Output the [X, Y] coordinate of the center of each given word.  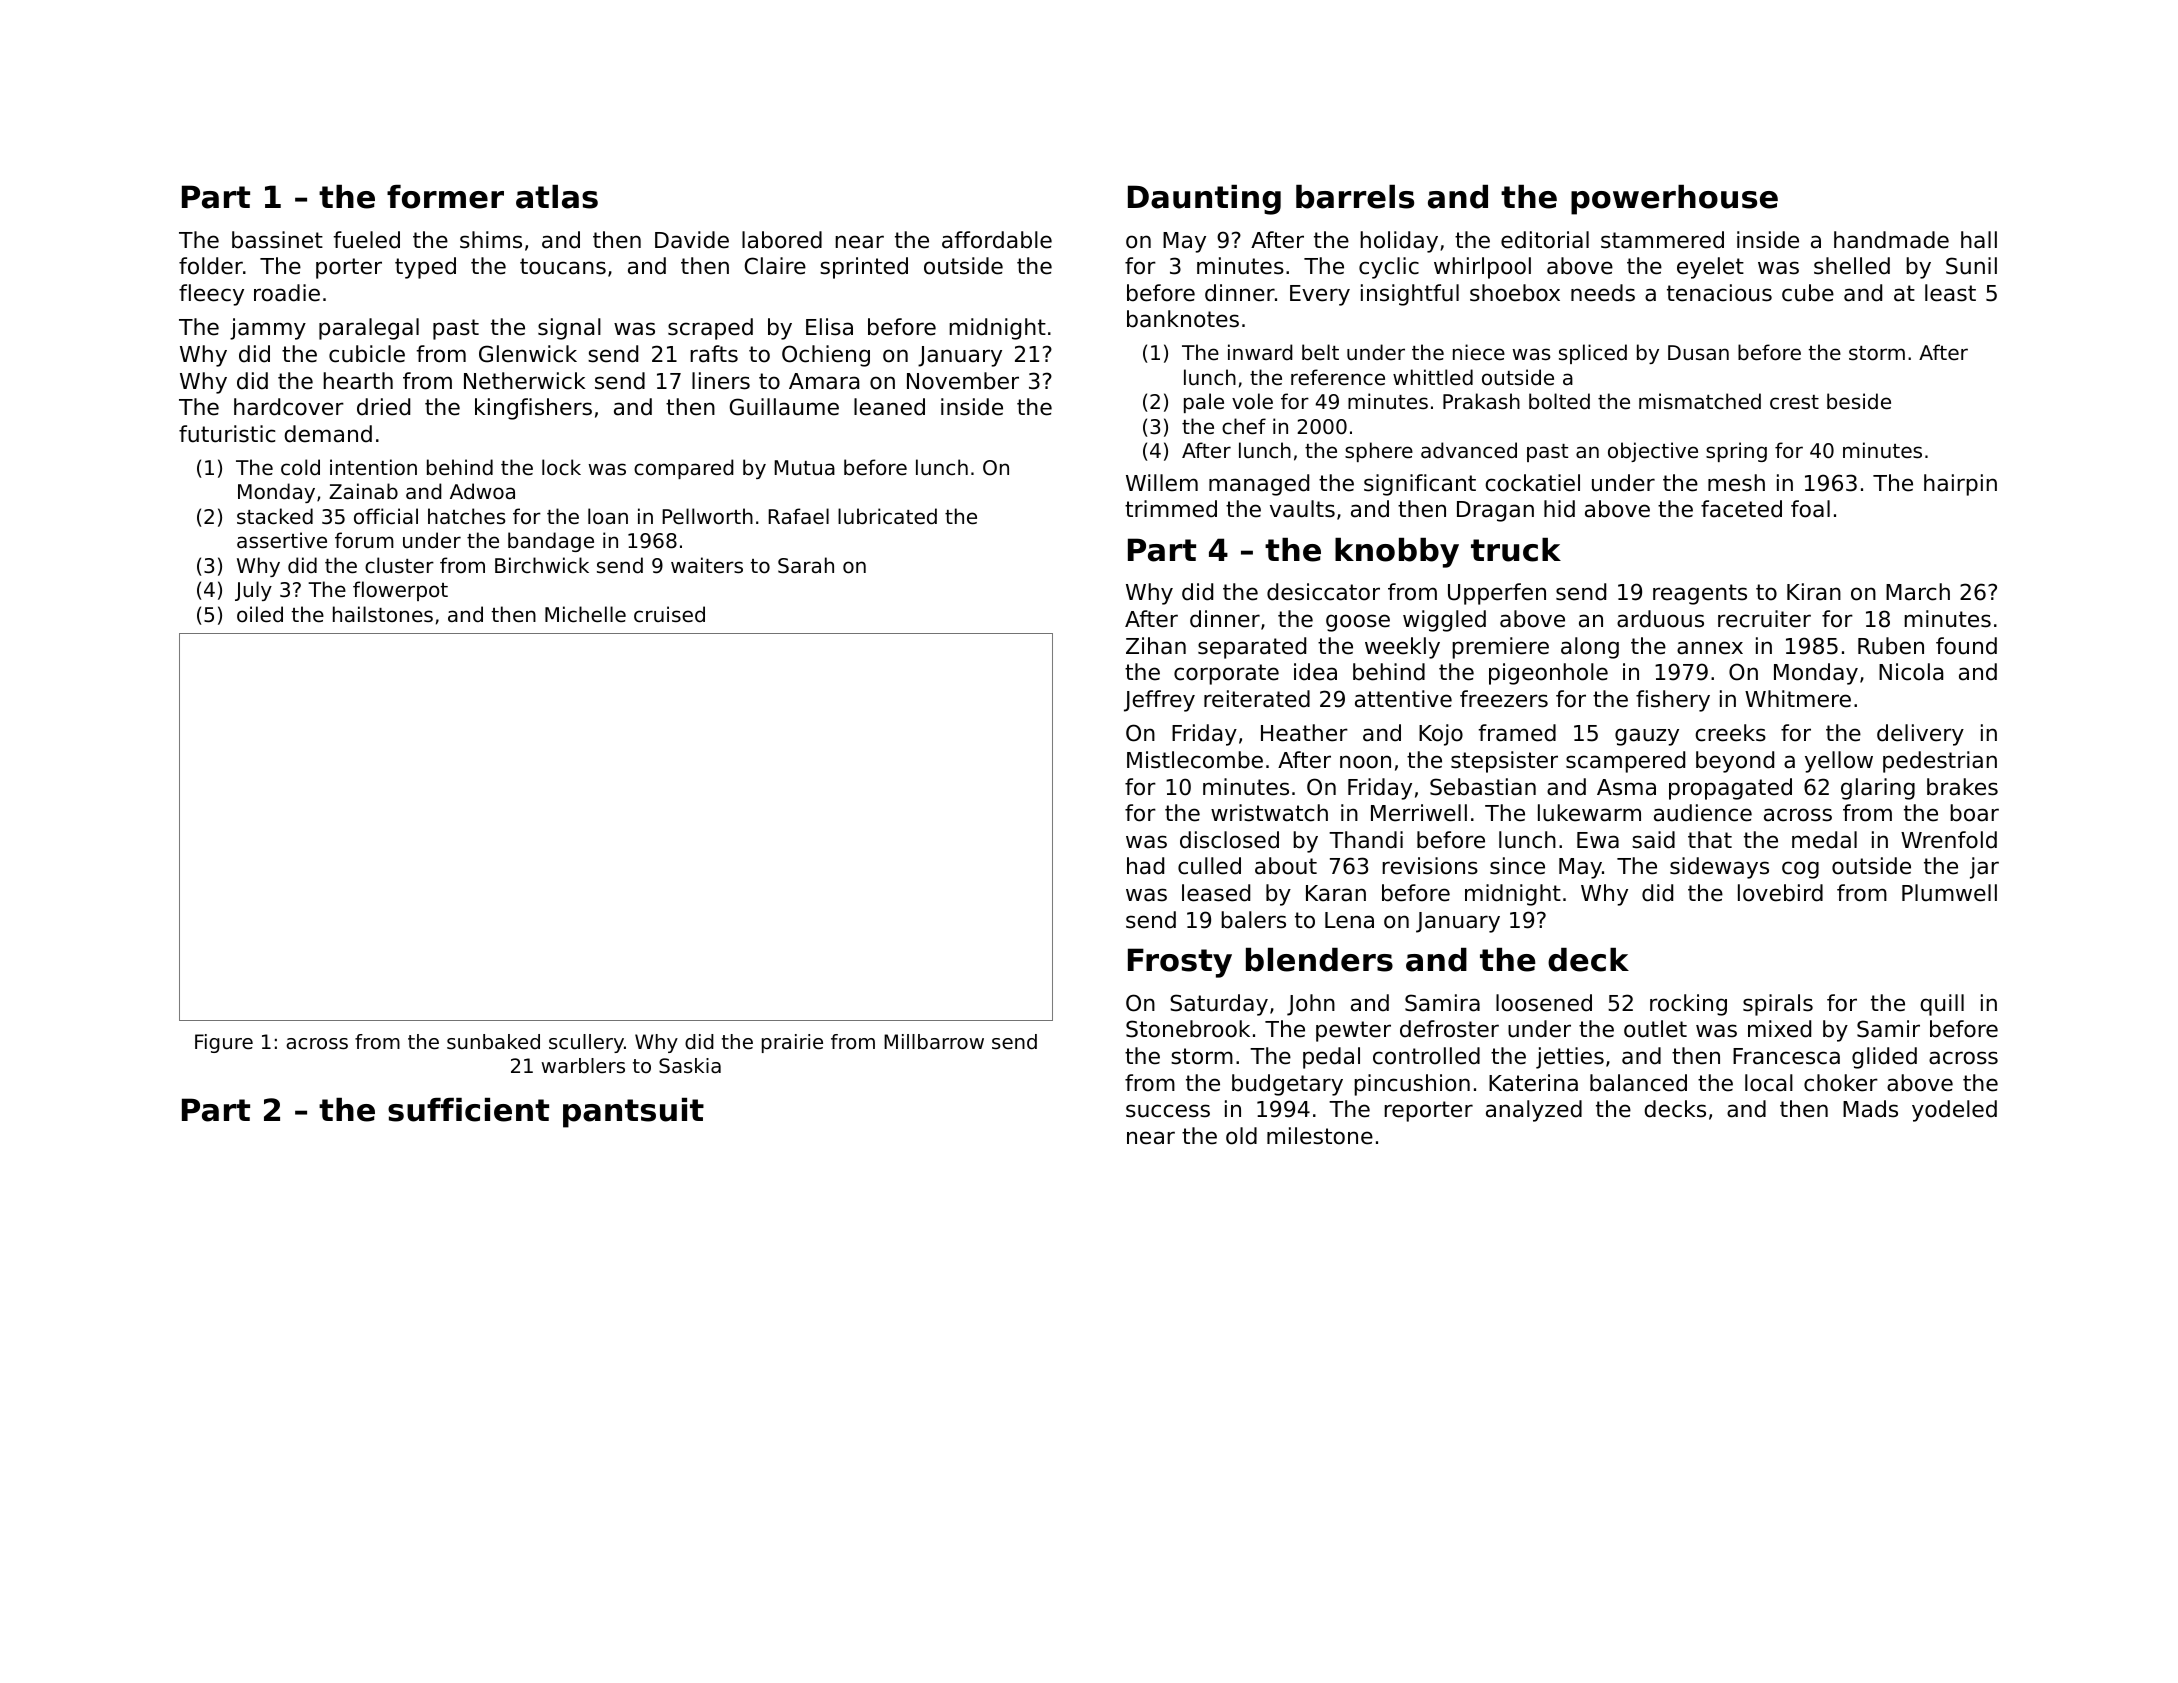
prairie [792, 1043]
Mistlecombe [1195, 760]
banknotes [1183, 319]
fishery [1673, 701]
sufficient [468, 1110]
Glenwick [528, 354]
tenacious [1719, 293]
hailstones [383, 614]
